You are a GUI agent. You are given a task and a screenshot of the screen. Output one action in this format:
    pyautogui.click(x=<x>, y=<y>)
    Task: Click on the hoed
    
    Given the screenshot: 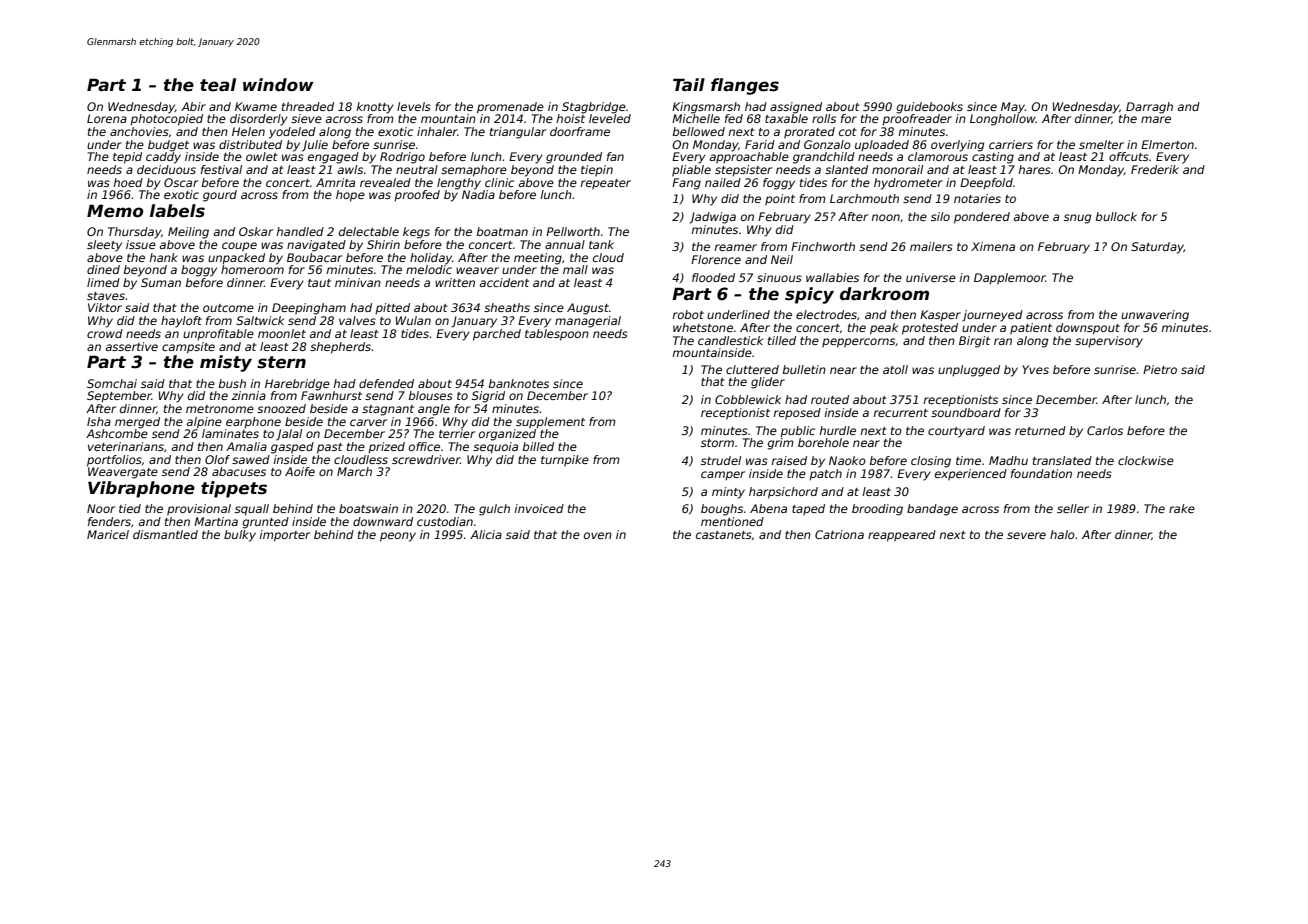 What is the action you would take?
    pyautogui.click(x=128, y=182)
